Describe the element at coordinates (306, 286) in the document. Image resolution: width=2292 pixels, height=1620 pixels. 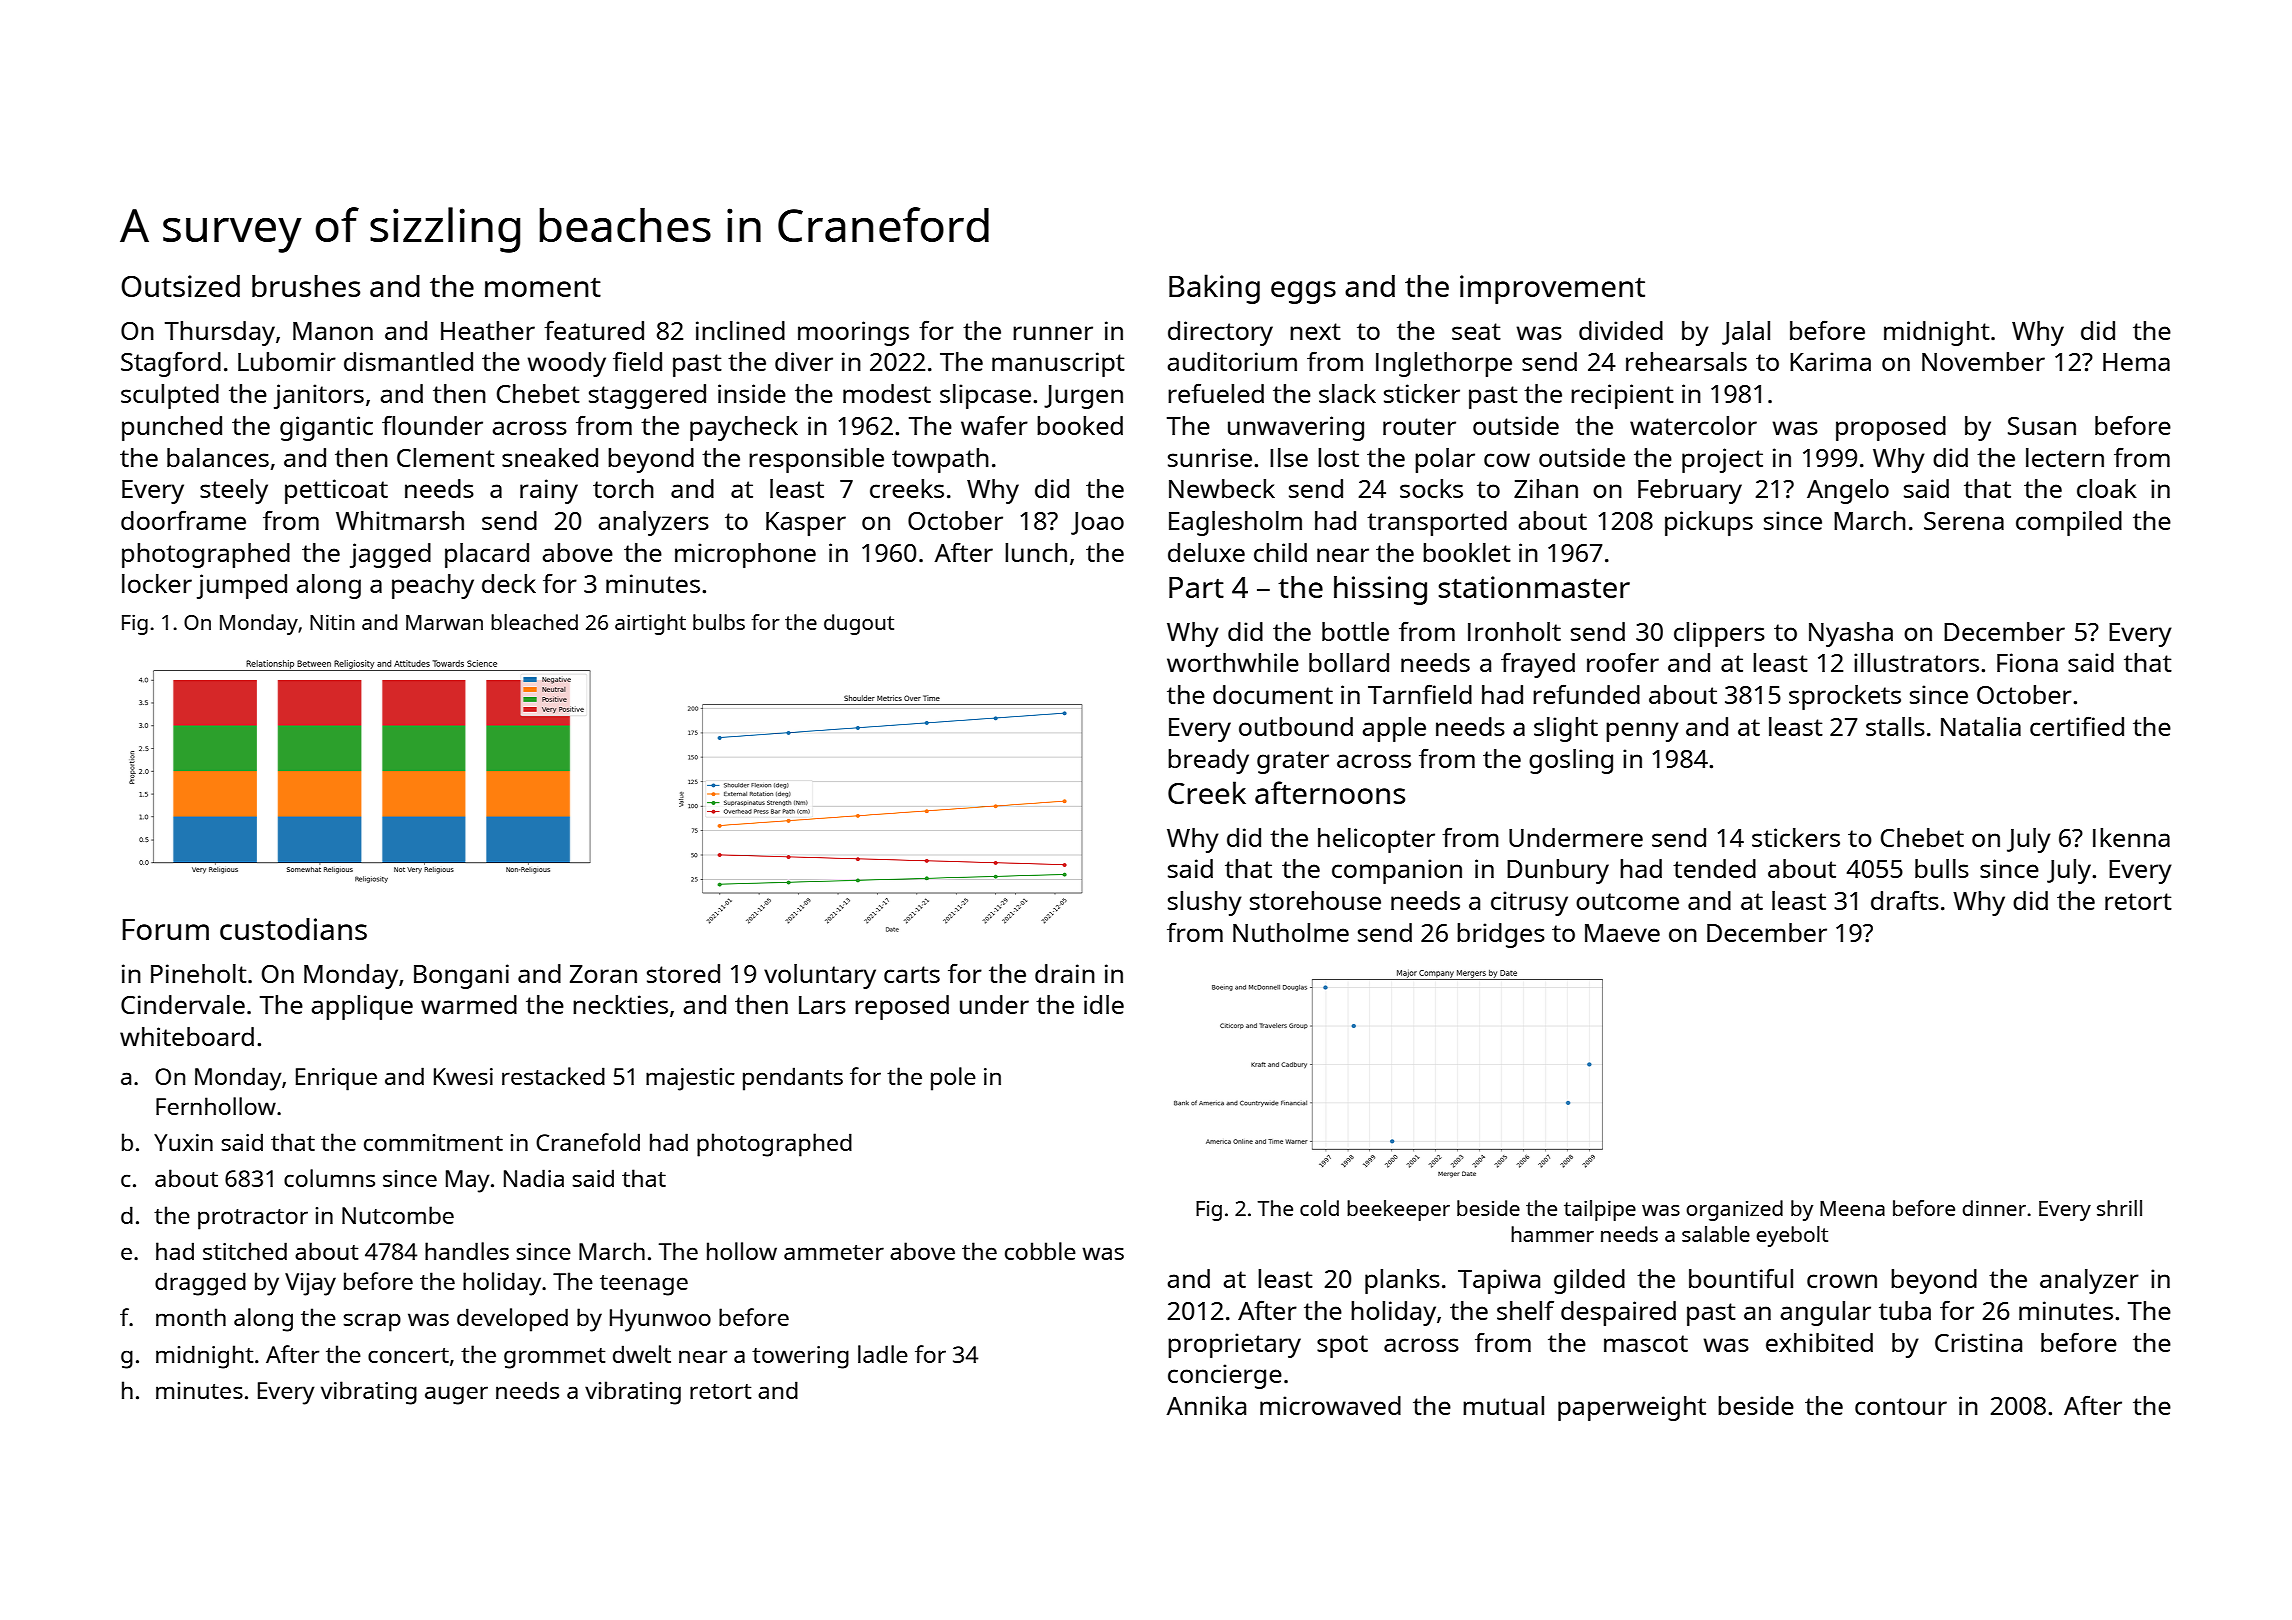
I see `brushes` at that location.
